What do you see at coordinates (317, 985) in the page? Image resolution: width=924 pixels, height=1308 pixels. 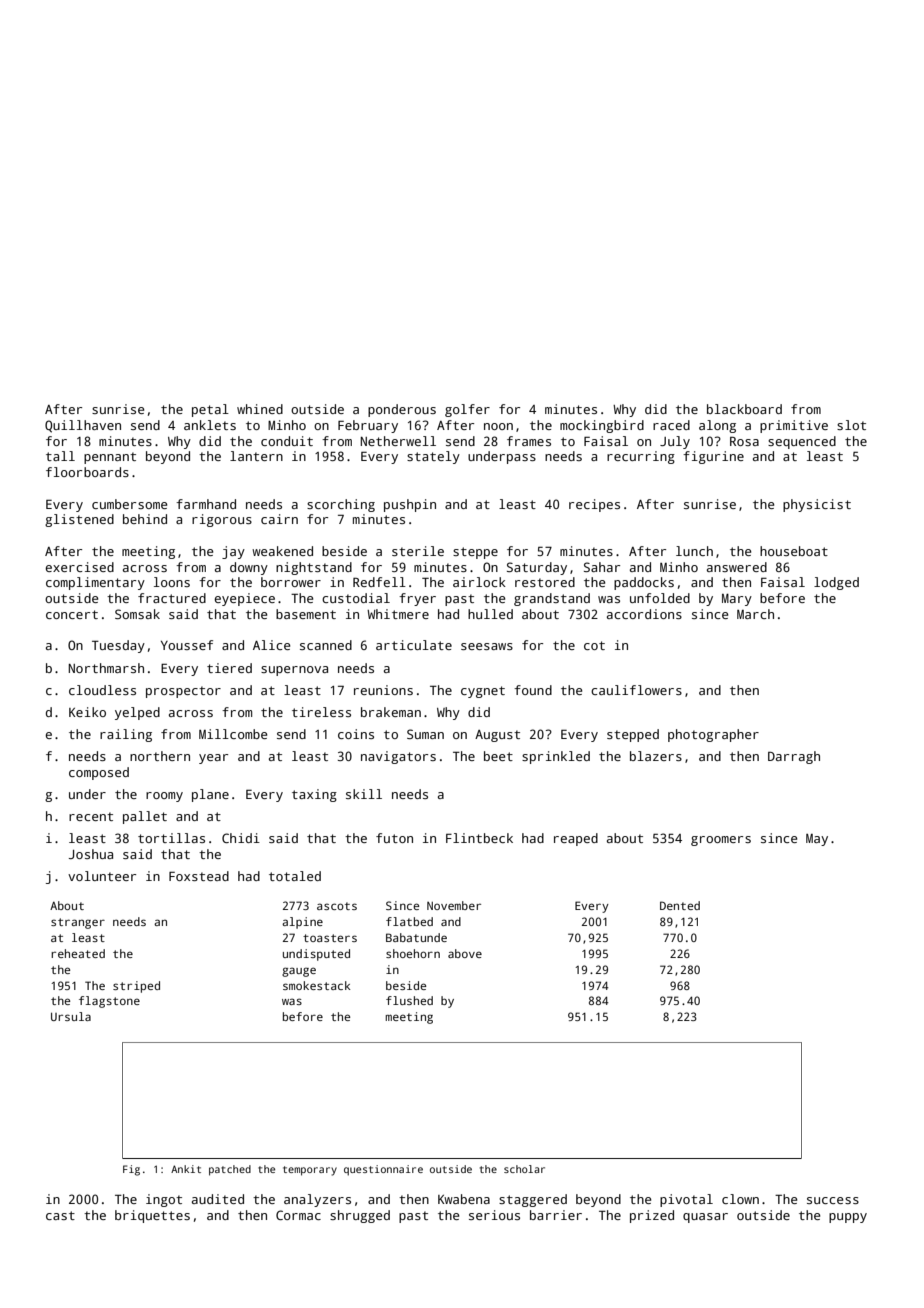 I see `smokestack` at bounding box center [317, 985].
